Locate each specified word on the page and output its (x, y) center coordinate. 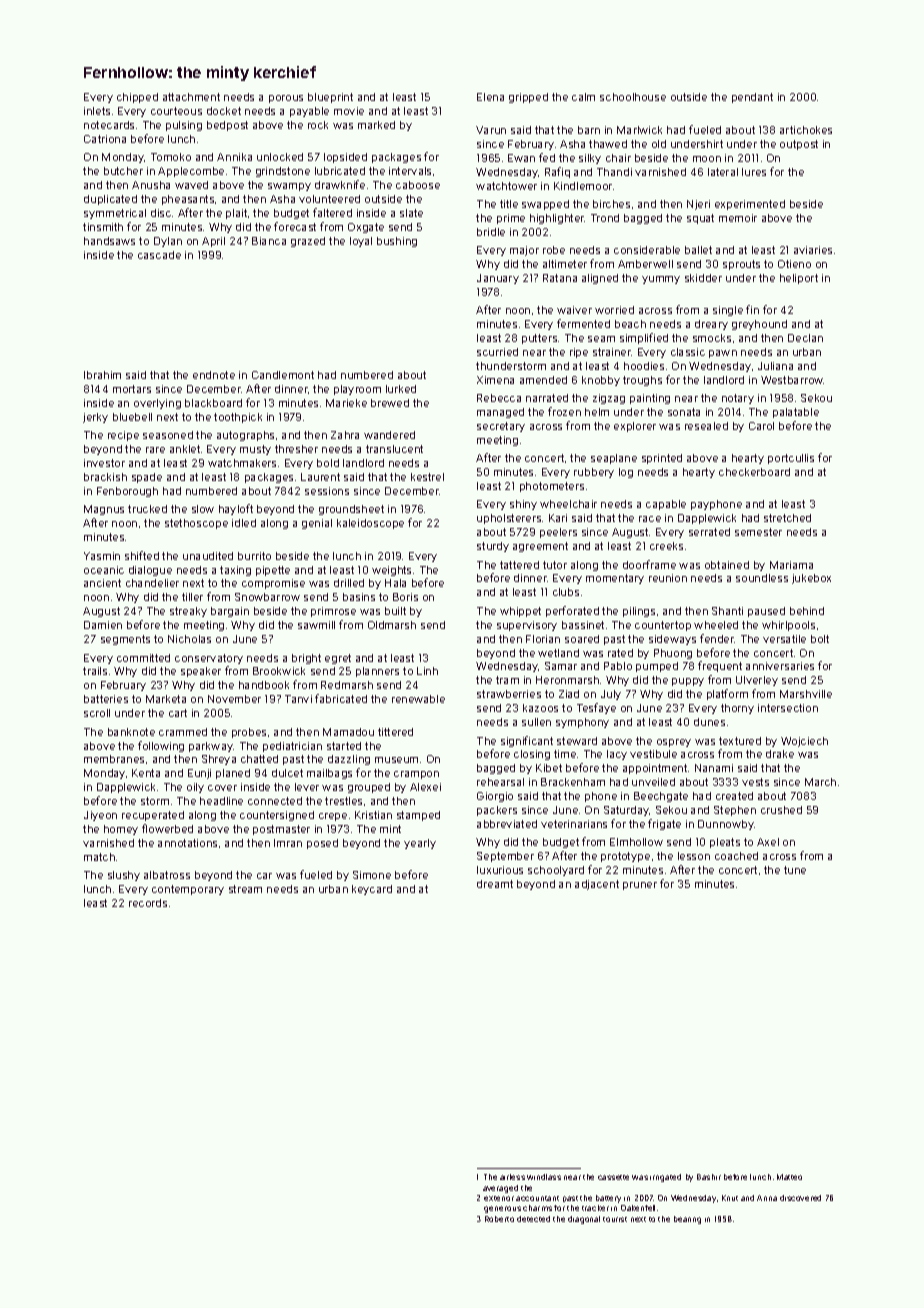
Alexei (425, 787)
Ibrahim (102, 375)
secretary (501, 427)
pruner (640, 886)
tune (795, 870)
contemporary (188, 890)
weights (391, 571)
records (148, 903)
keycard (372, 890)
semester (758, 532)
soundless (762, 578)
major (524, 251)
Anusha (151, 185)
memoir (738, 218)
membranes (114, 759)
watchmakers (242, 463)
